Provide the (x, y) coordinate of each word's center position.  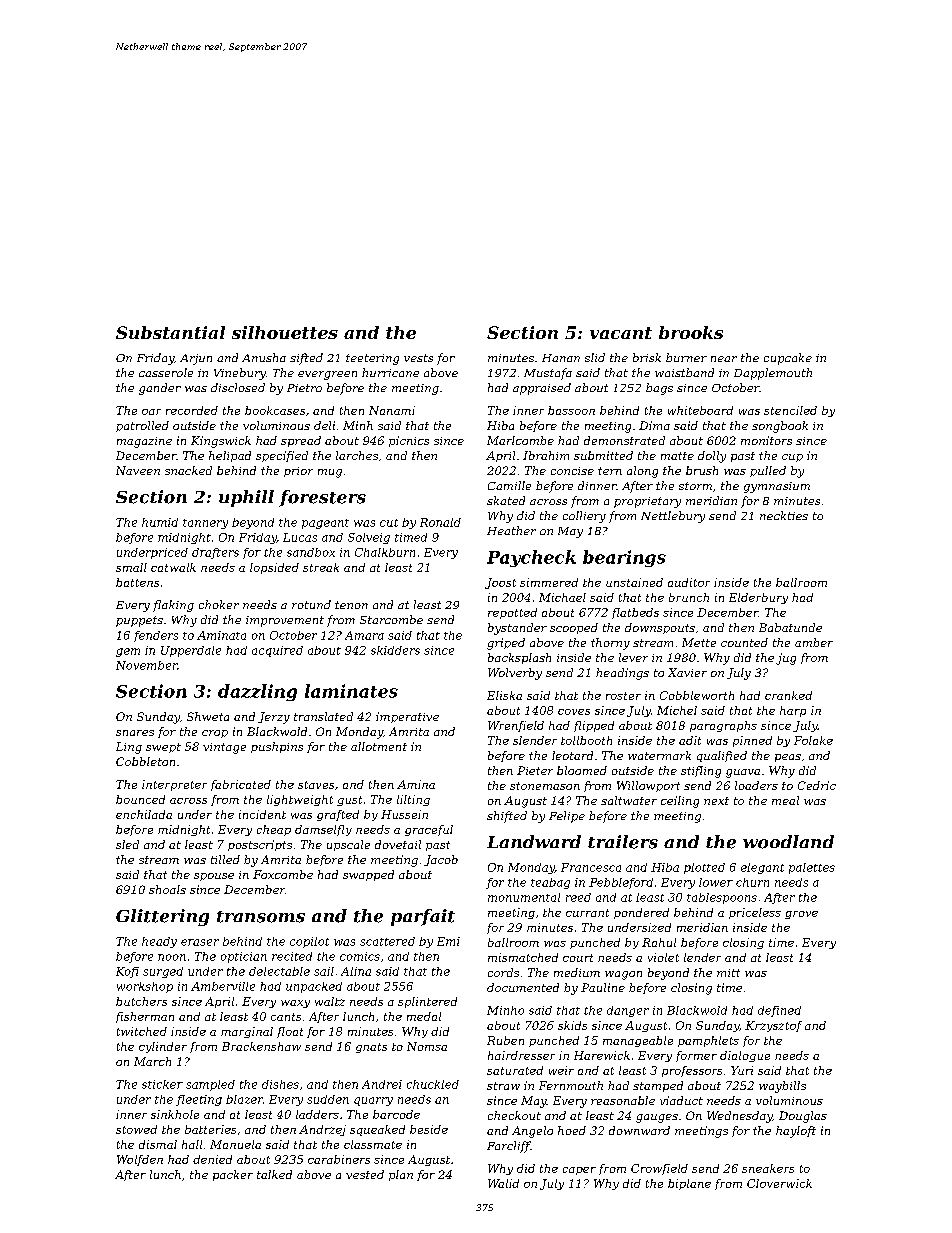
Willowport (648, 786)
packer (233, 1175)
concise (572, 471)
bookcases (275, 410)
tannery (205, 524)
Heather (511, 530)
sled (127, 844)
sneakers (768, 1168)
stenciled (790, 410)
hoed (572, 1130)
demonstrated (624, 440)
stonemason (545, 786)
